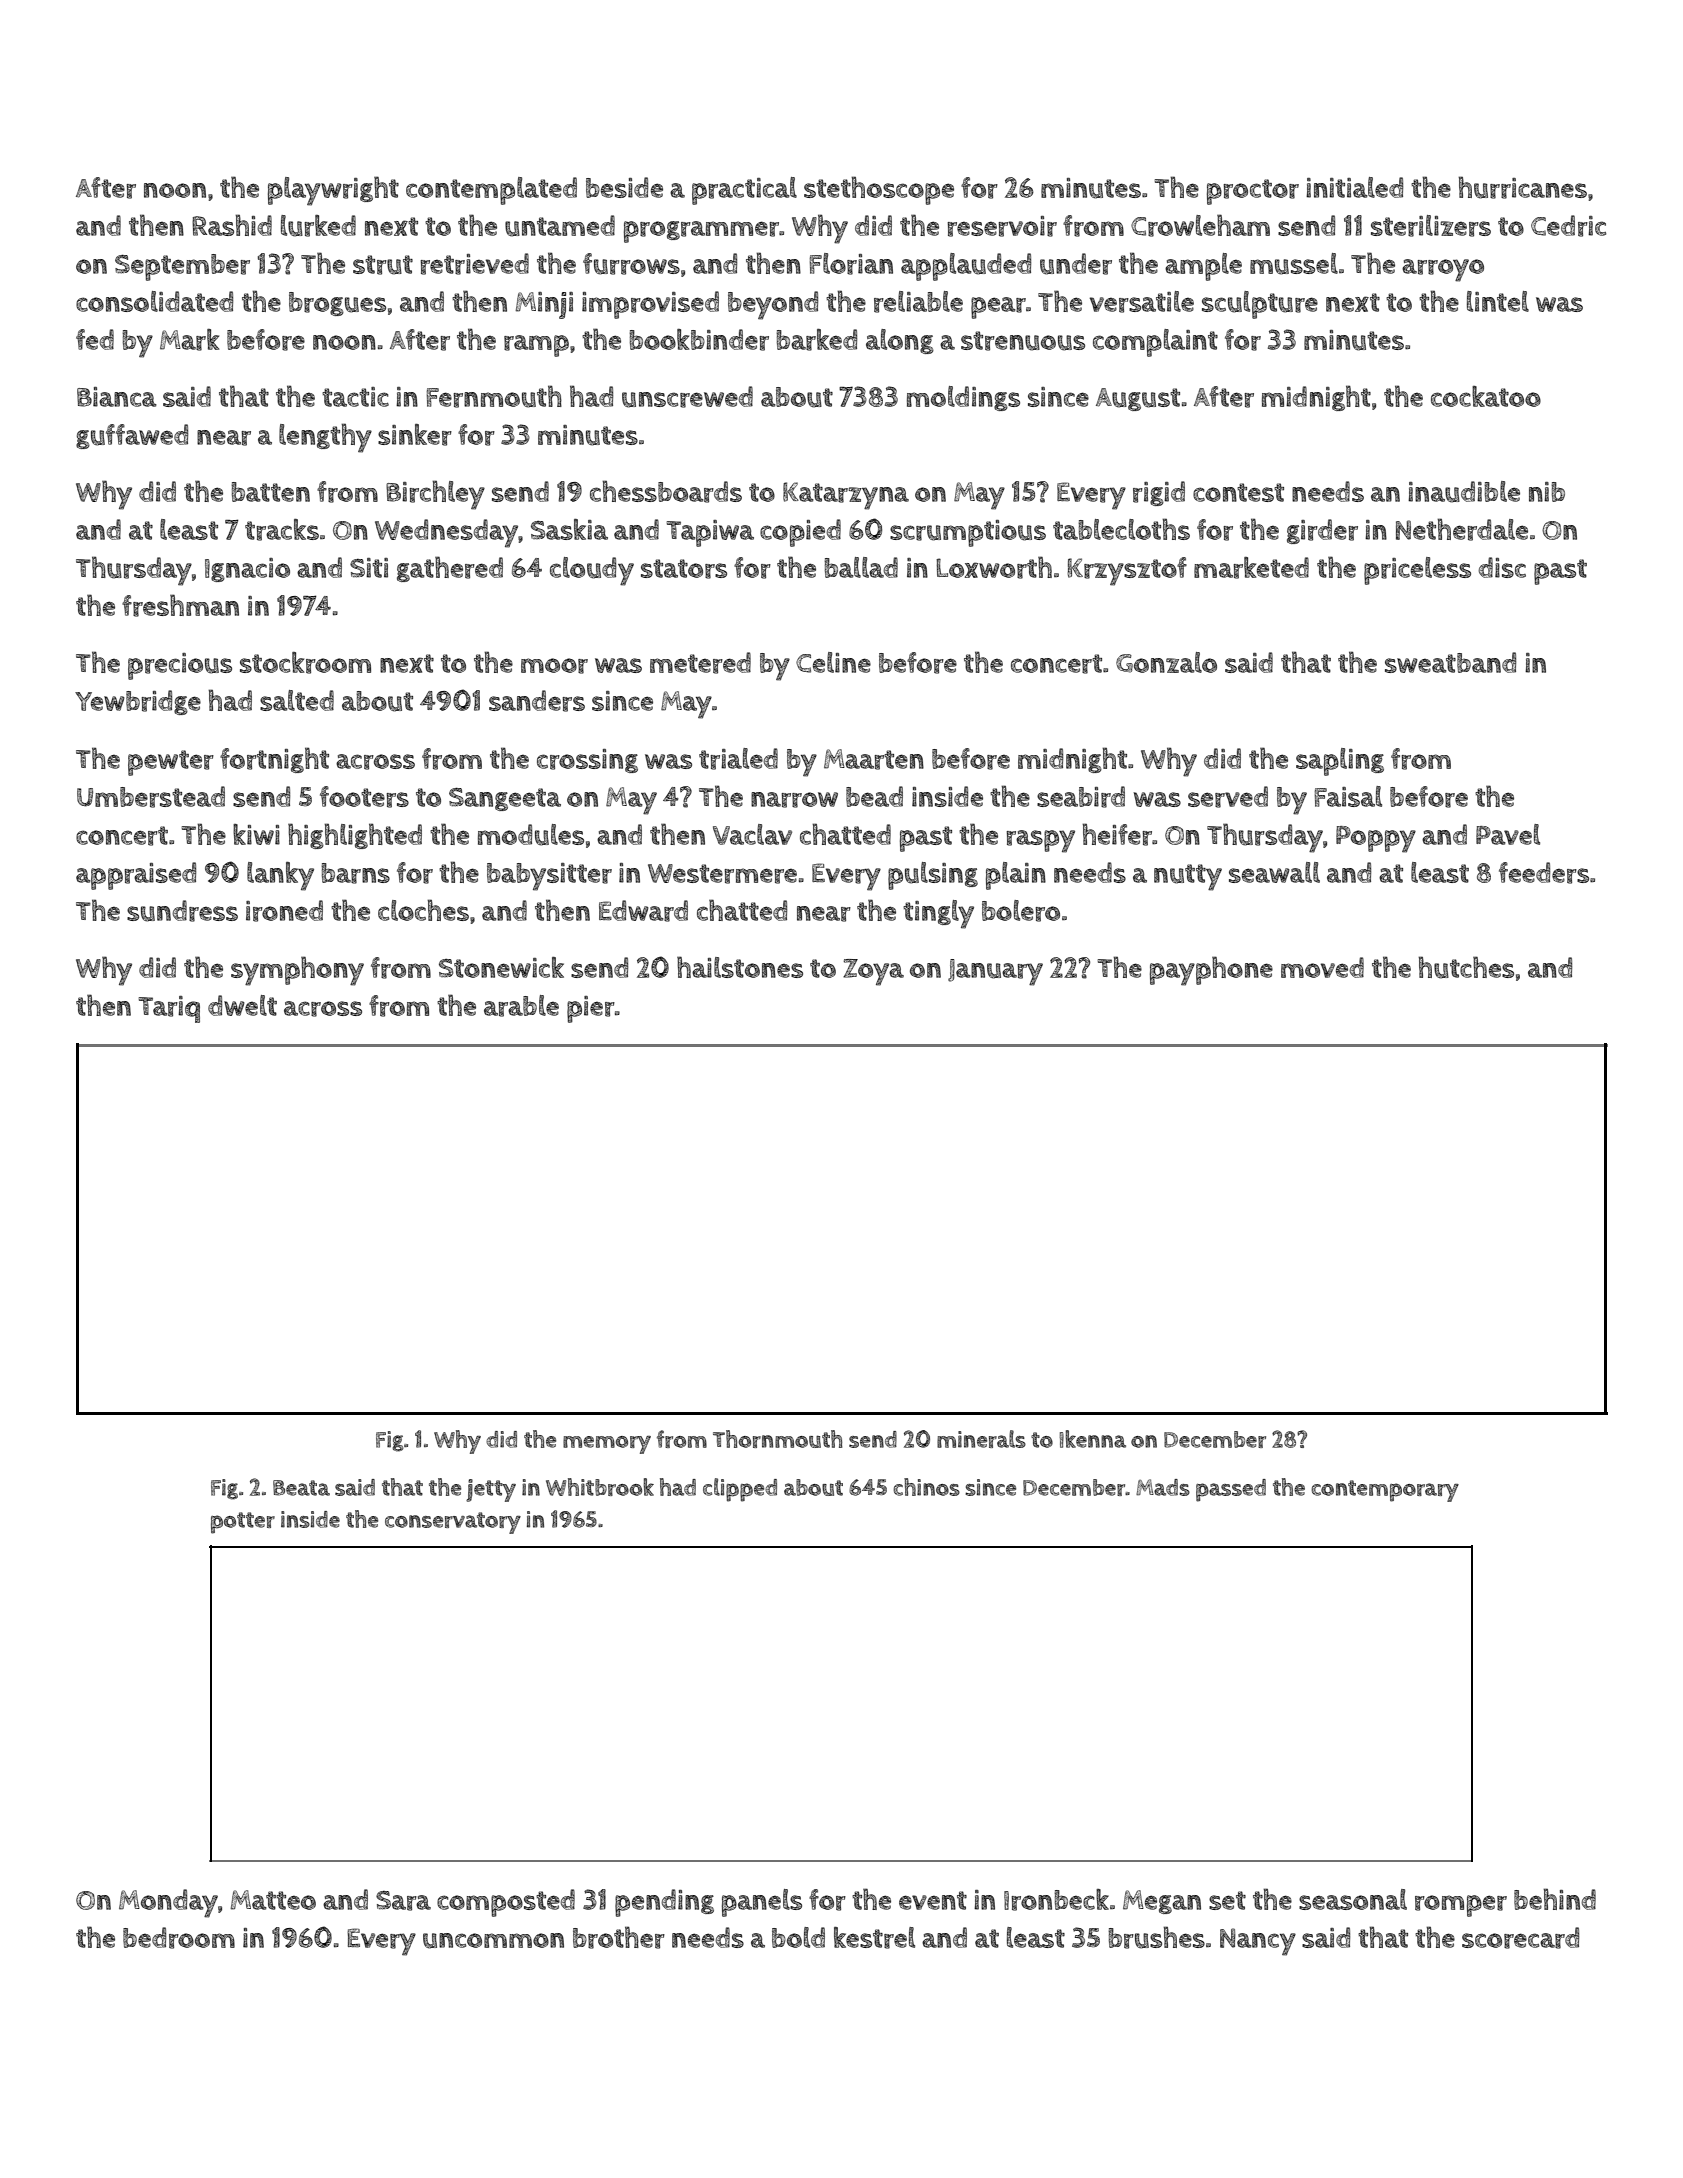 The image size is (1683, 2178). I want to click on Pavel, so click(1508, 834).
